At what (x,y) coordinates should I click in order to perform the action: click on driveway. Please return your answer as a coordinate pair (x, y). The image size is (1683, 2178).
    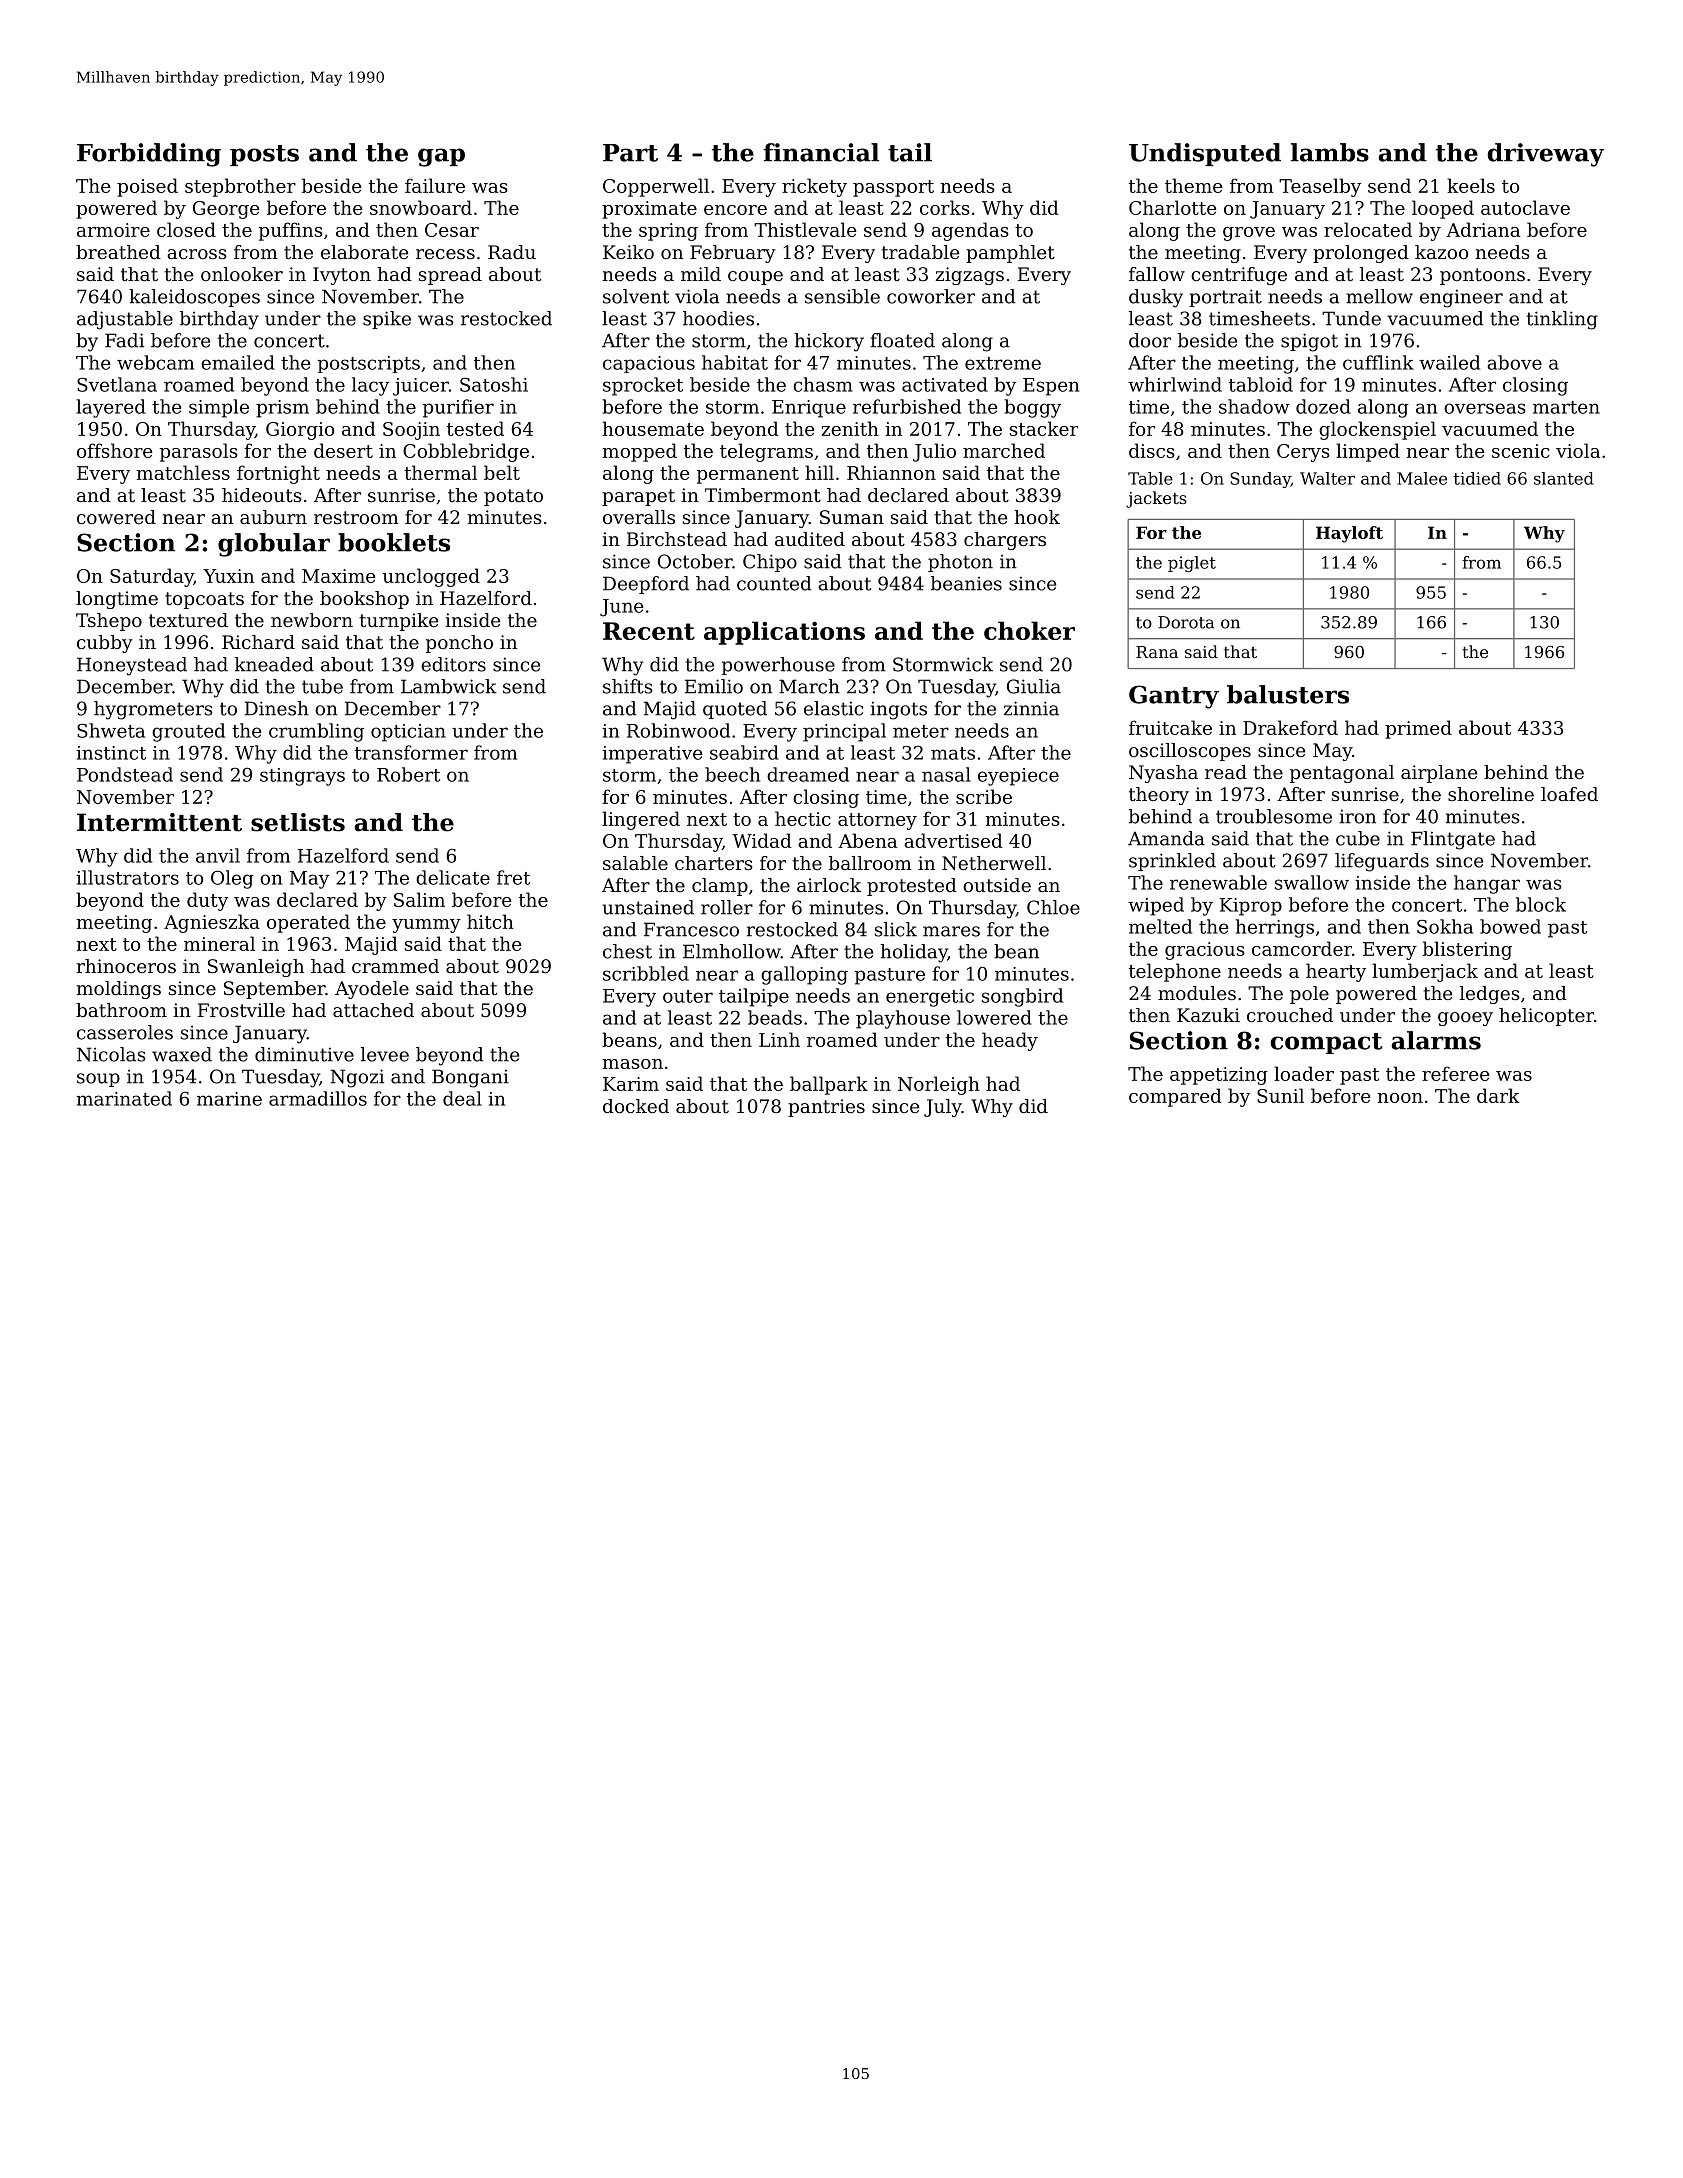
    Looking at the image, I should click on (1545, 155).
